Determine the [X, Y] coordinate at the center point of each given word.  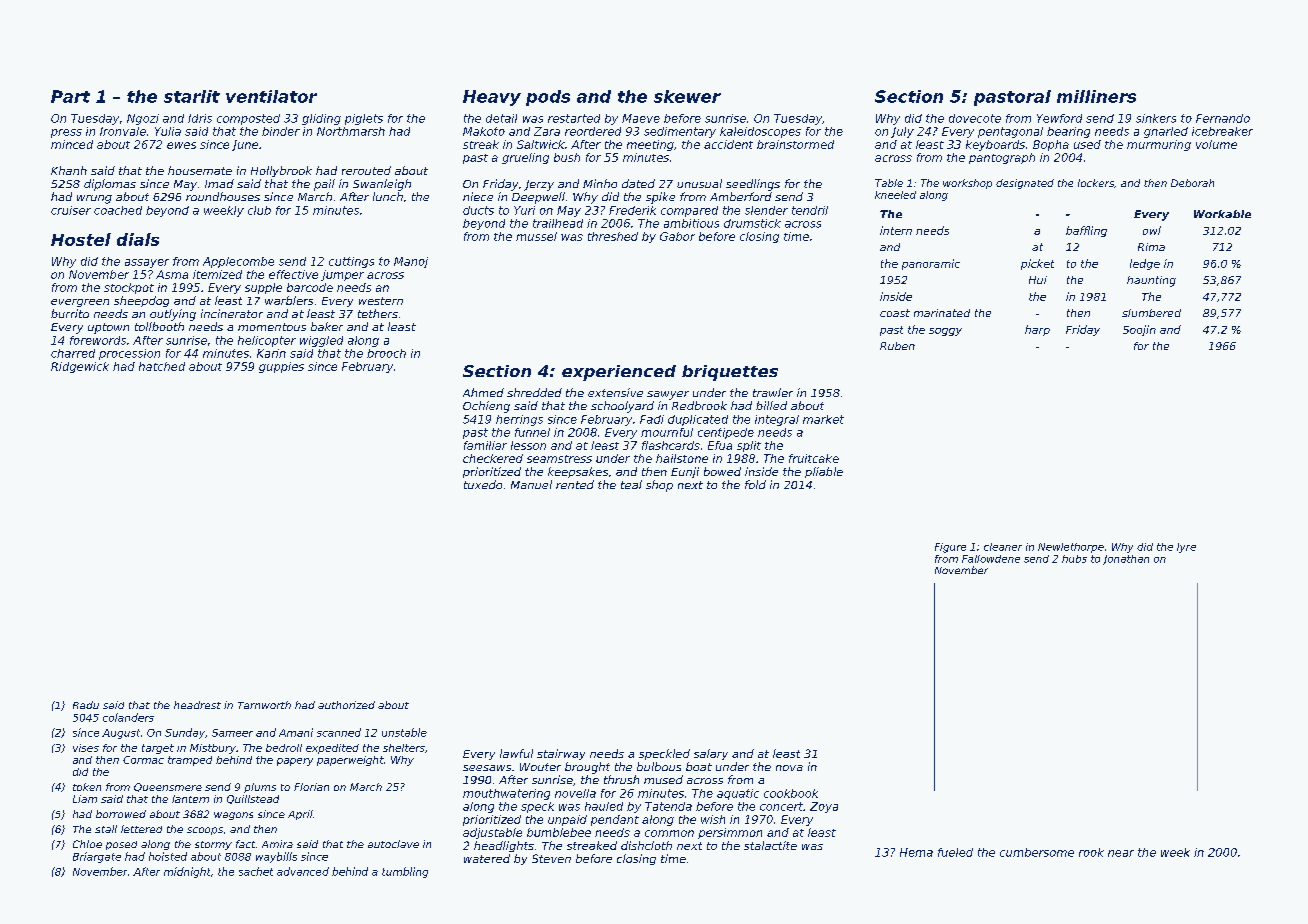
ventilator [271, 96]
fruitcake [814, 458]
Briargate [97, 857]
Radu [86, 705]
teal [631, 484]
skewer [687, 96]
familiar [485, 445]
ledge [1145, 264]
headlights [504, 846]
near [1121, 853]
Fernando [1223, 118]
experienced [619, 373]
